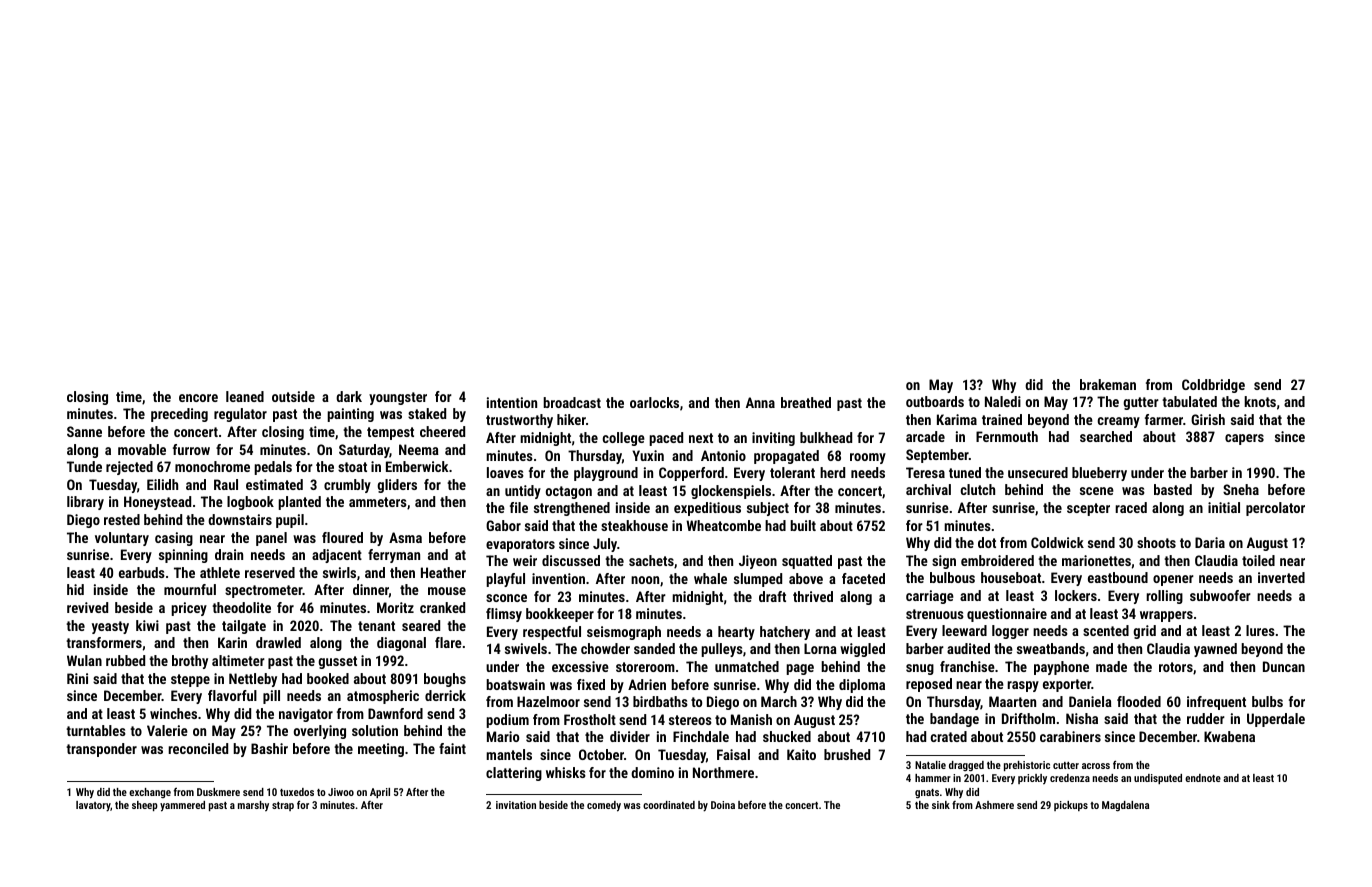 The image size is (1372, 887). What do you see at coordinates (229, 554) in the screenshot?
I see `drain` at bounding box center [229, 554].
